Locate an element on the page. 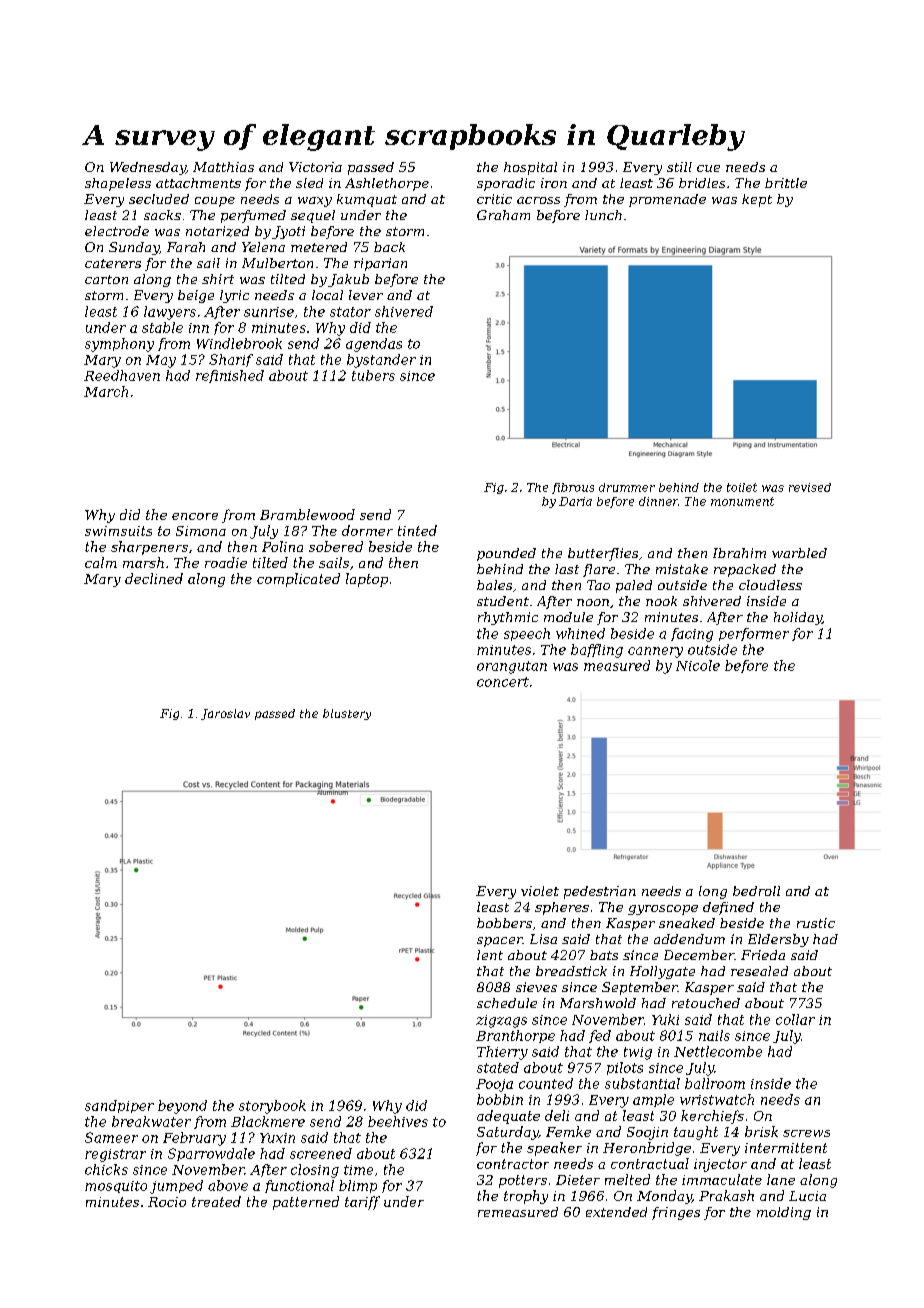  calm is located at coordinates (101, 562).
